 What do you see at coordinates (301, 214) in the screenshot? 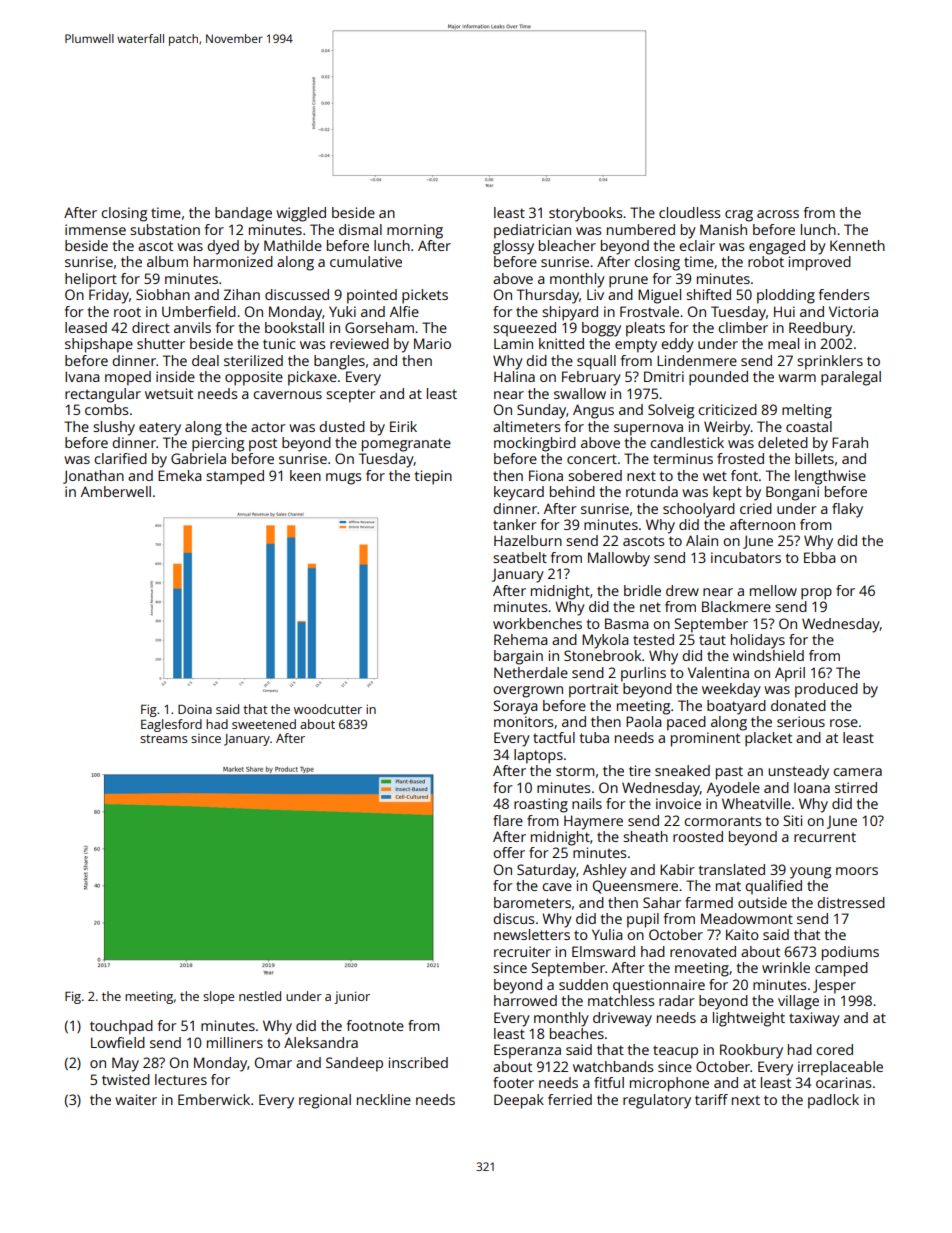
I see `wiggled` at bounding box center [301, 214].
